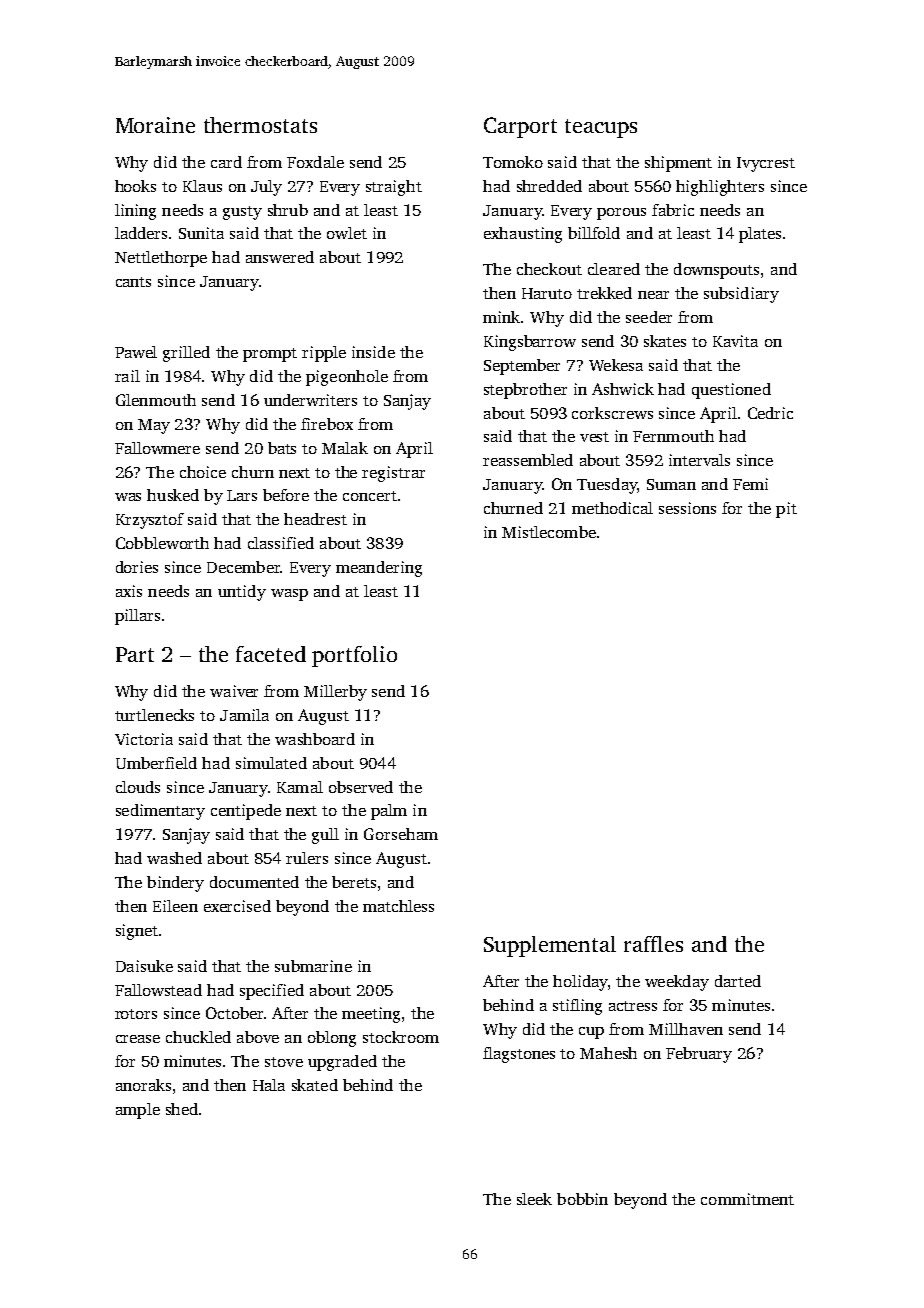  I want to click on commitment, so click(747, 1199).
